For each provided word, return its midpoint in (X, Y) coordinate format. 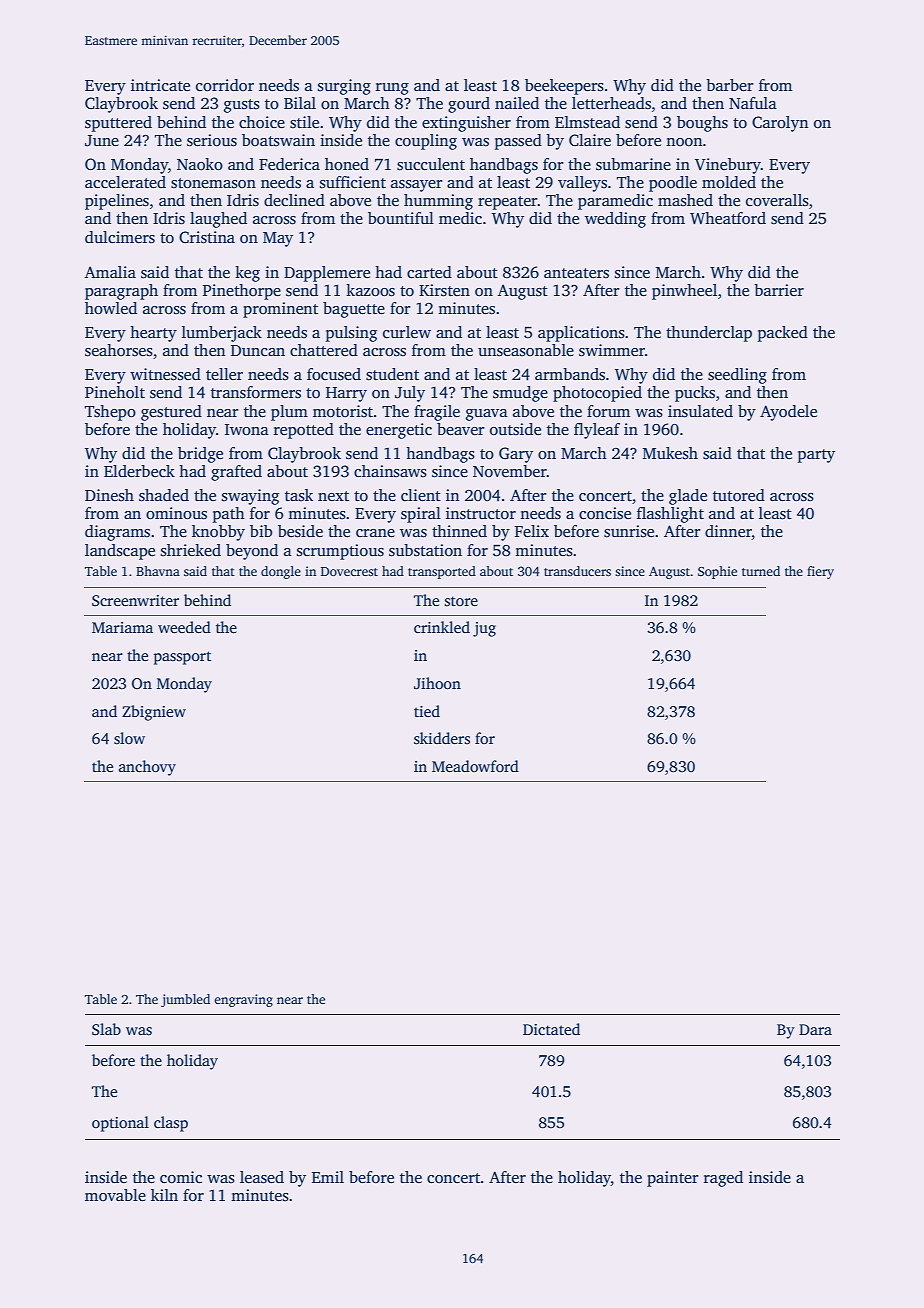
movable (115, 1195)
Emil (328, 1177)
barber (730, 85)
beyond (252, 552)
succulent (431, 164)
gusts (242, 106)
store (461, 601)
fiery (820, 572)
